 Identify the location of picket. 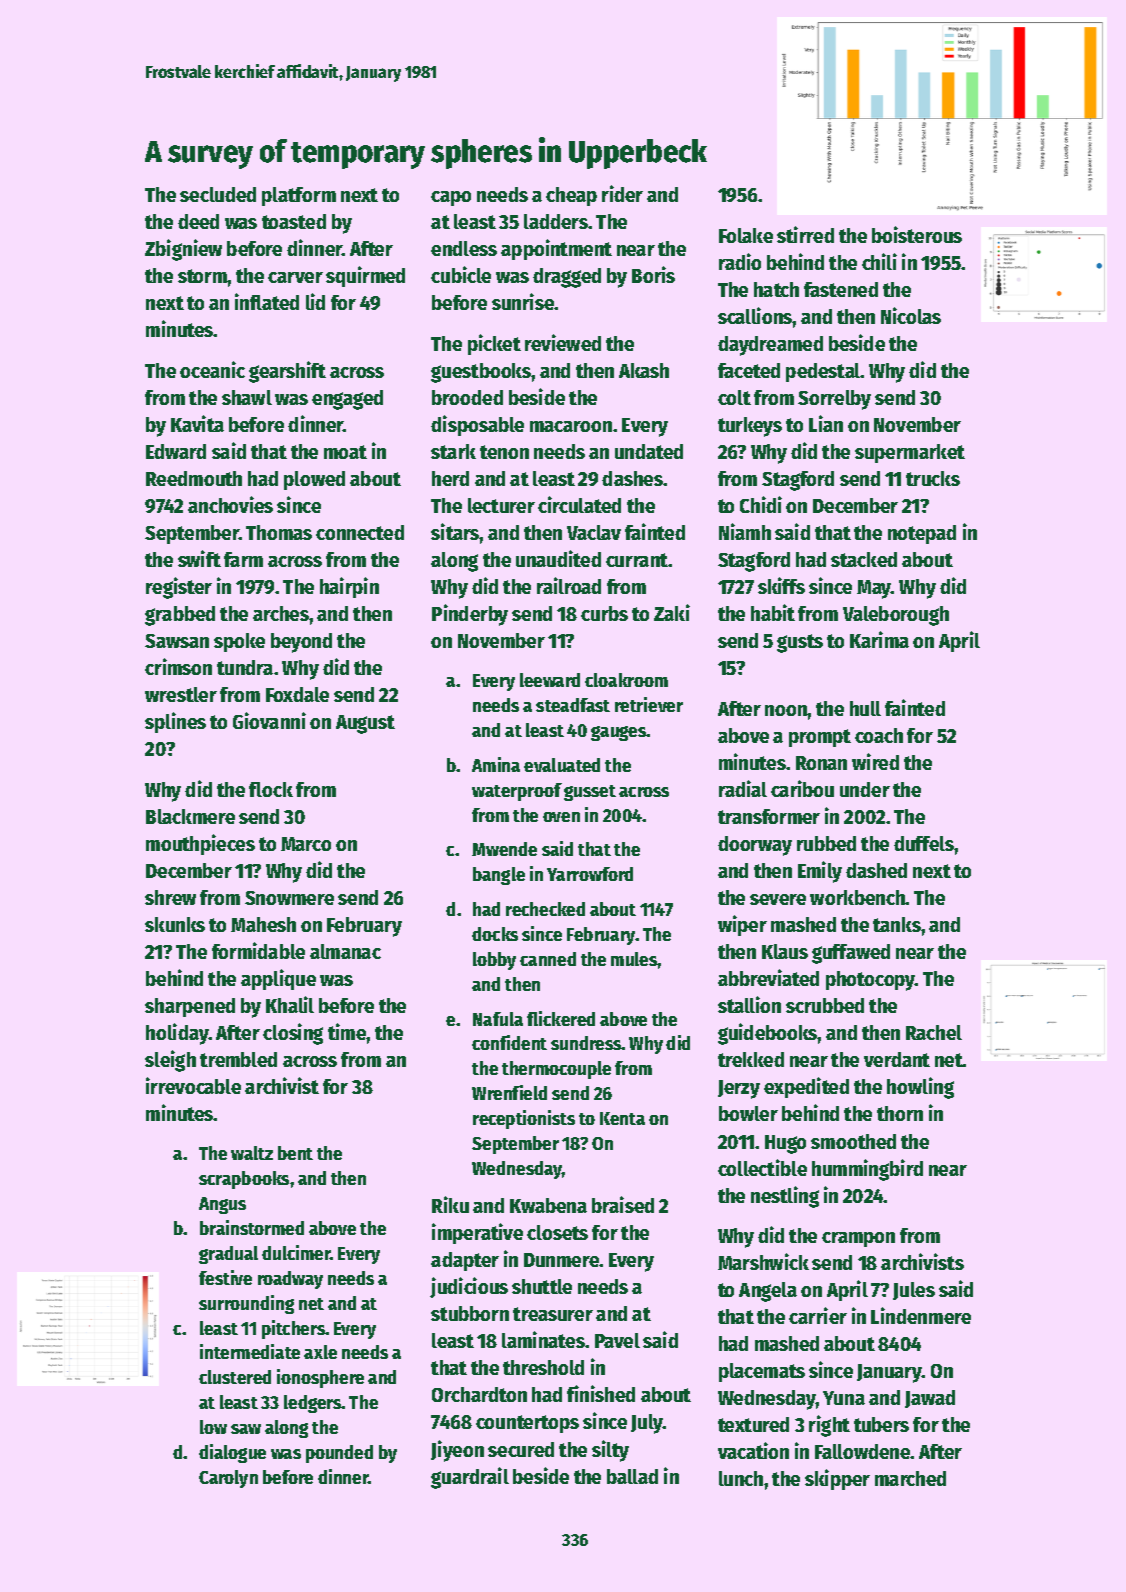
(494, 344).
